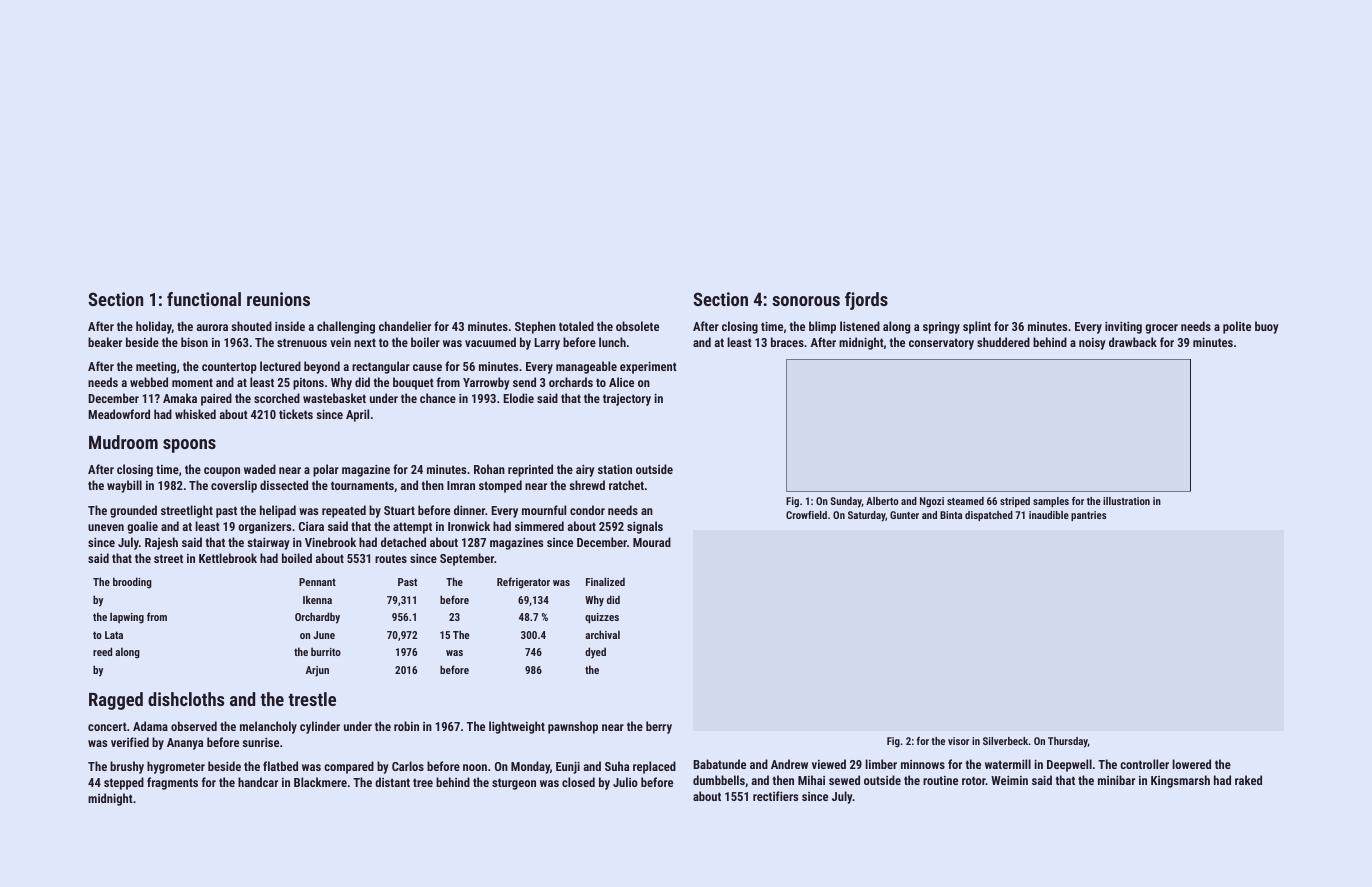 This screenshot has width=1372, height=887. What do you see at coordinates (234, 486) in the screenshot?
I see `coverslip` at bounding box center [234, 486].
